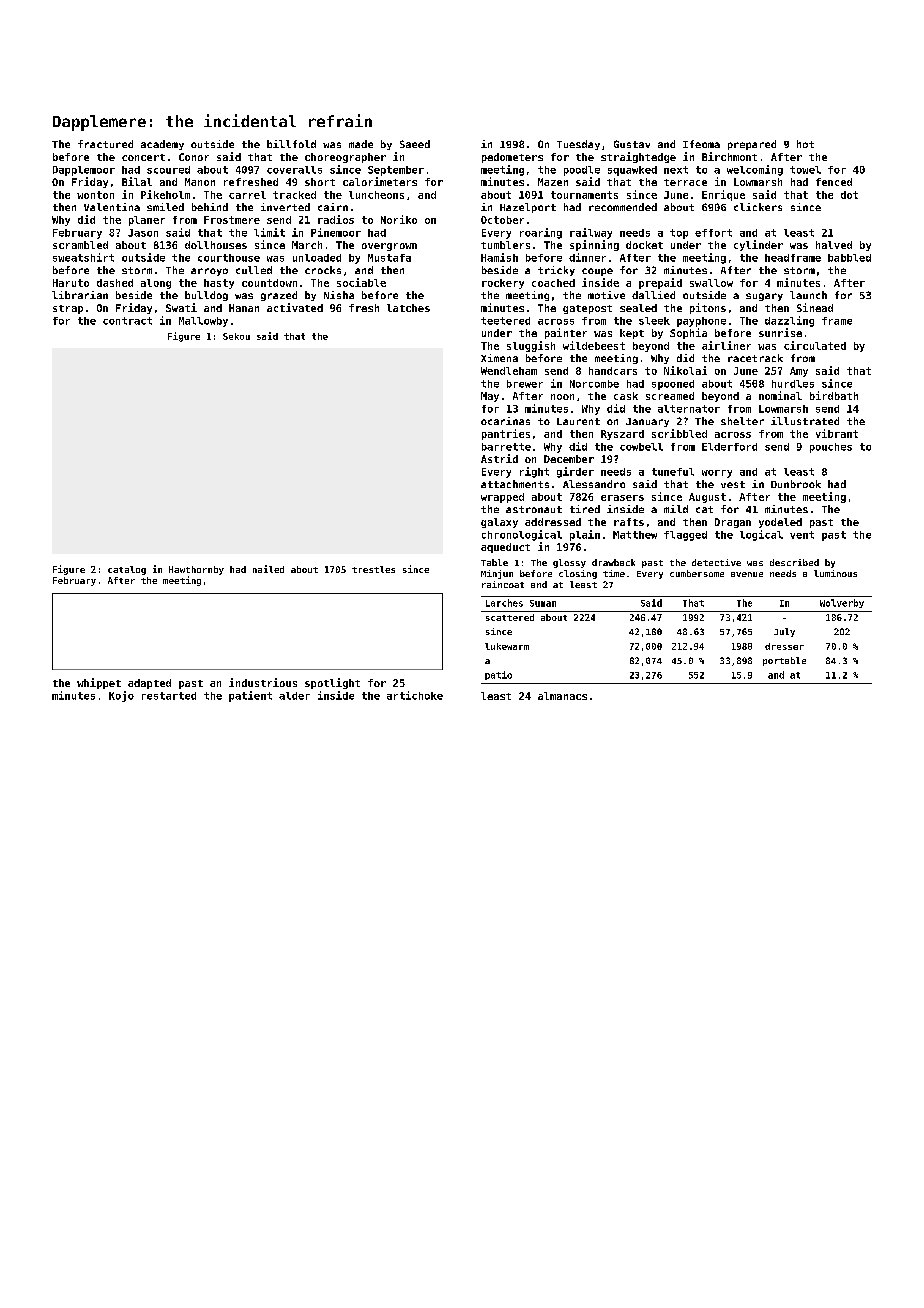  I want to click on Elderford, so click(729, 447).
